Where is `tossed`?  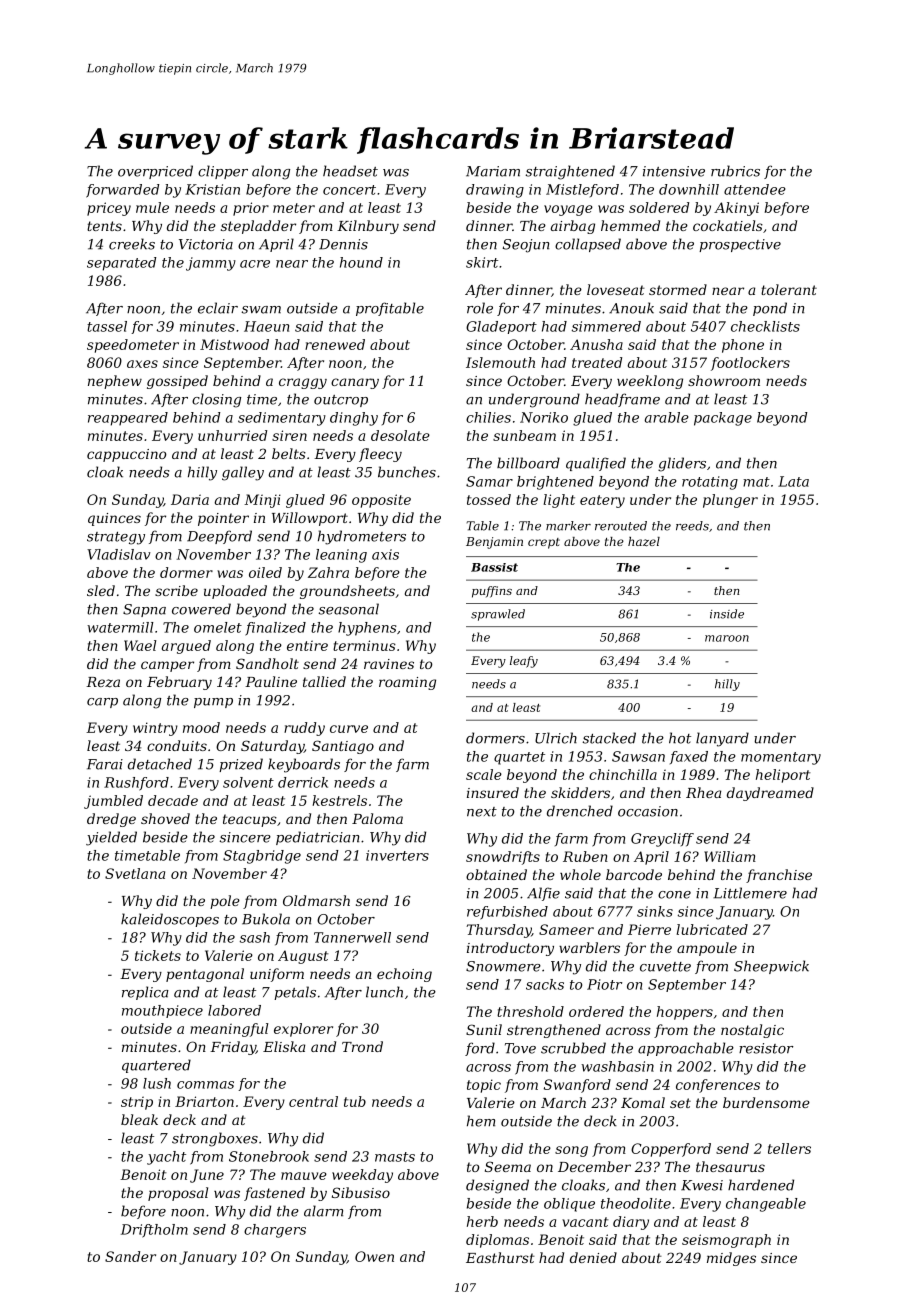
tossed is located at coordinates (489, 499).
